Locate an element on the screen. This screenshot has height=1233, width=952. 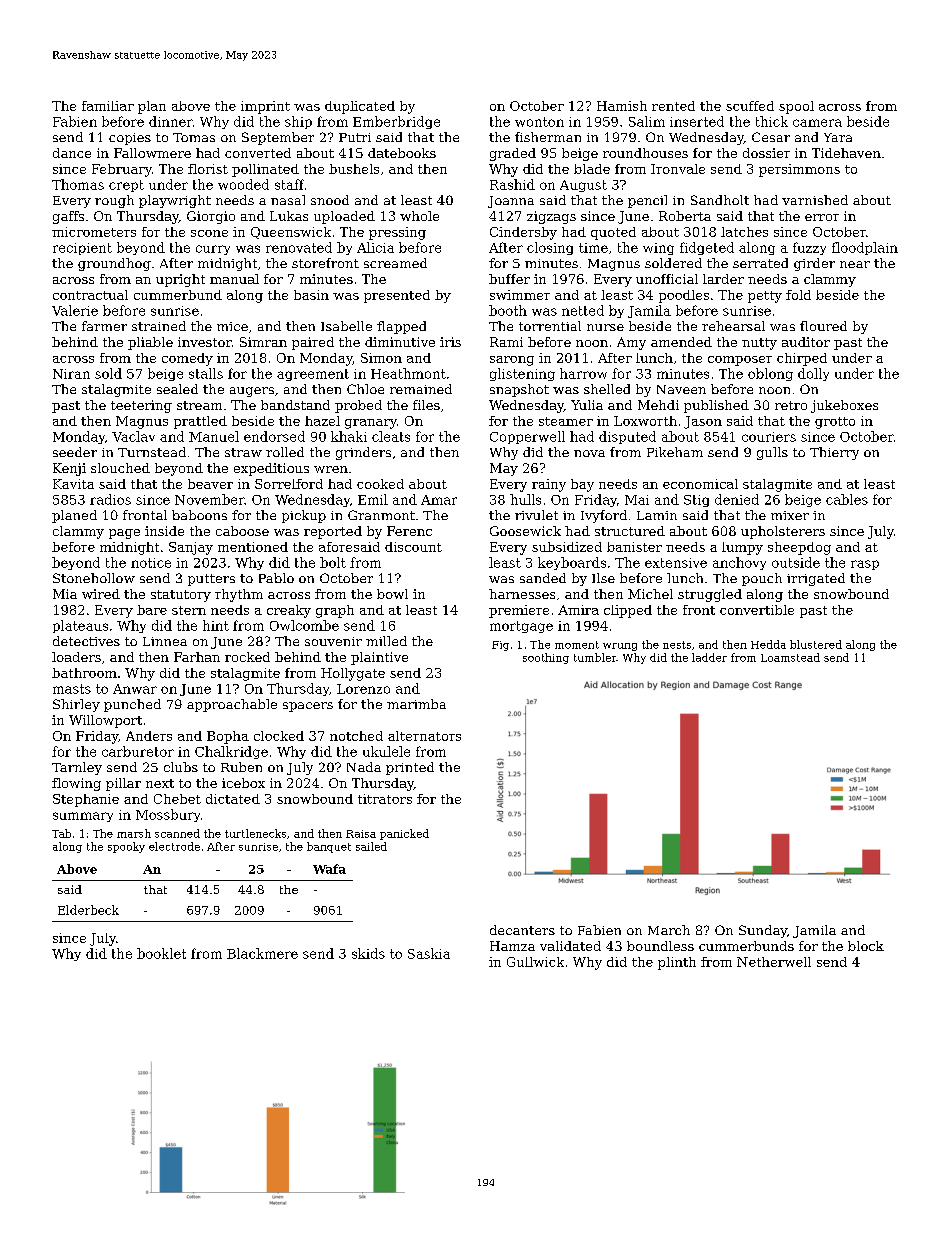
duplicated is located at coordinates (360, 107).
